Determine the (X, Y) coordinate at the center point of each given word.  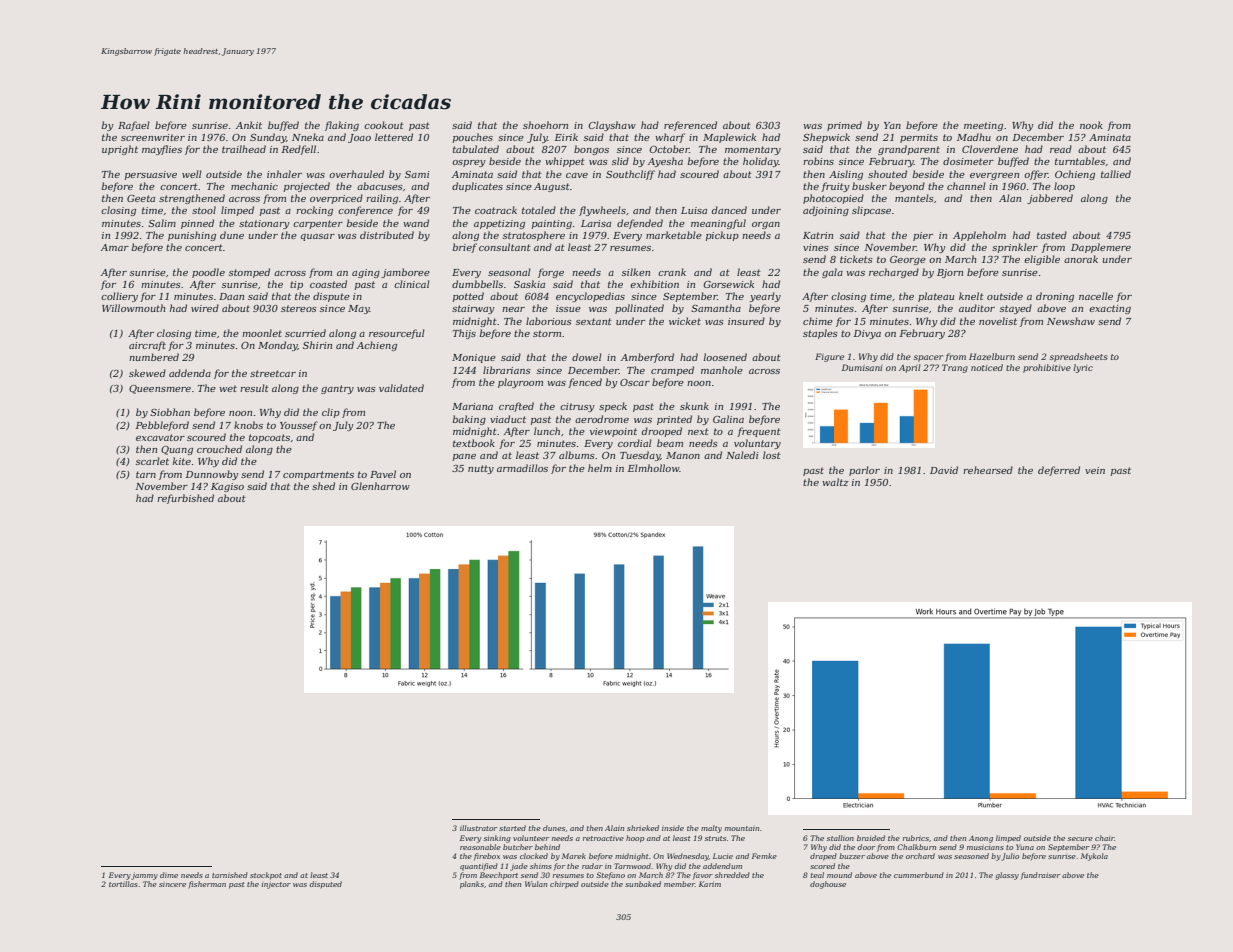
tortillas (123, 884)
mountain (742, 828)
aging (366, 273)
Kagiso (227, 487)
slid (620, 161)
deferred (1059, 471)
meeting (983, 126)
